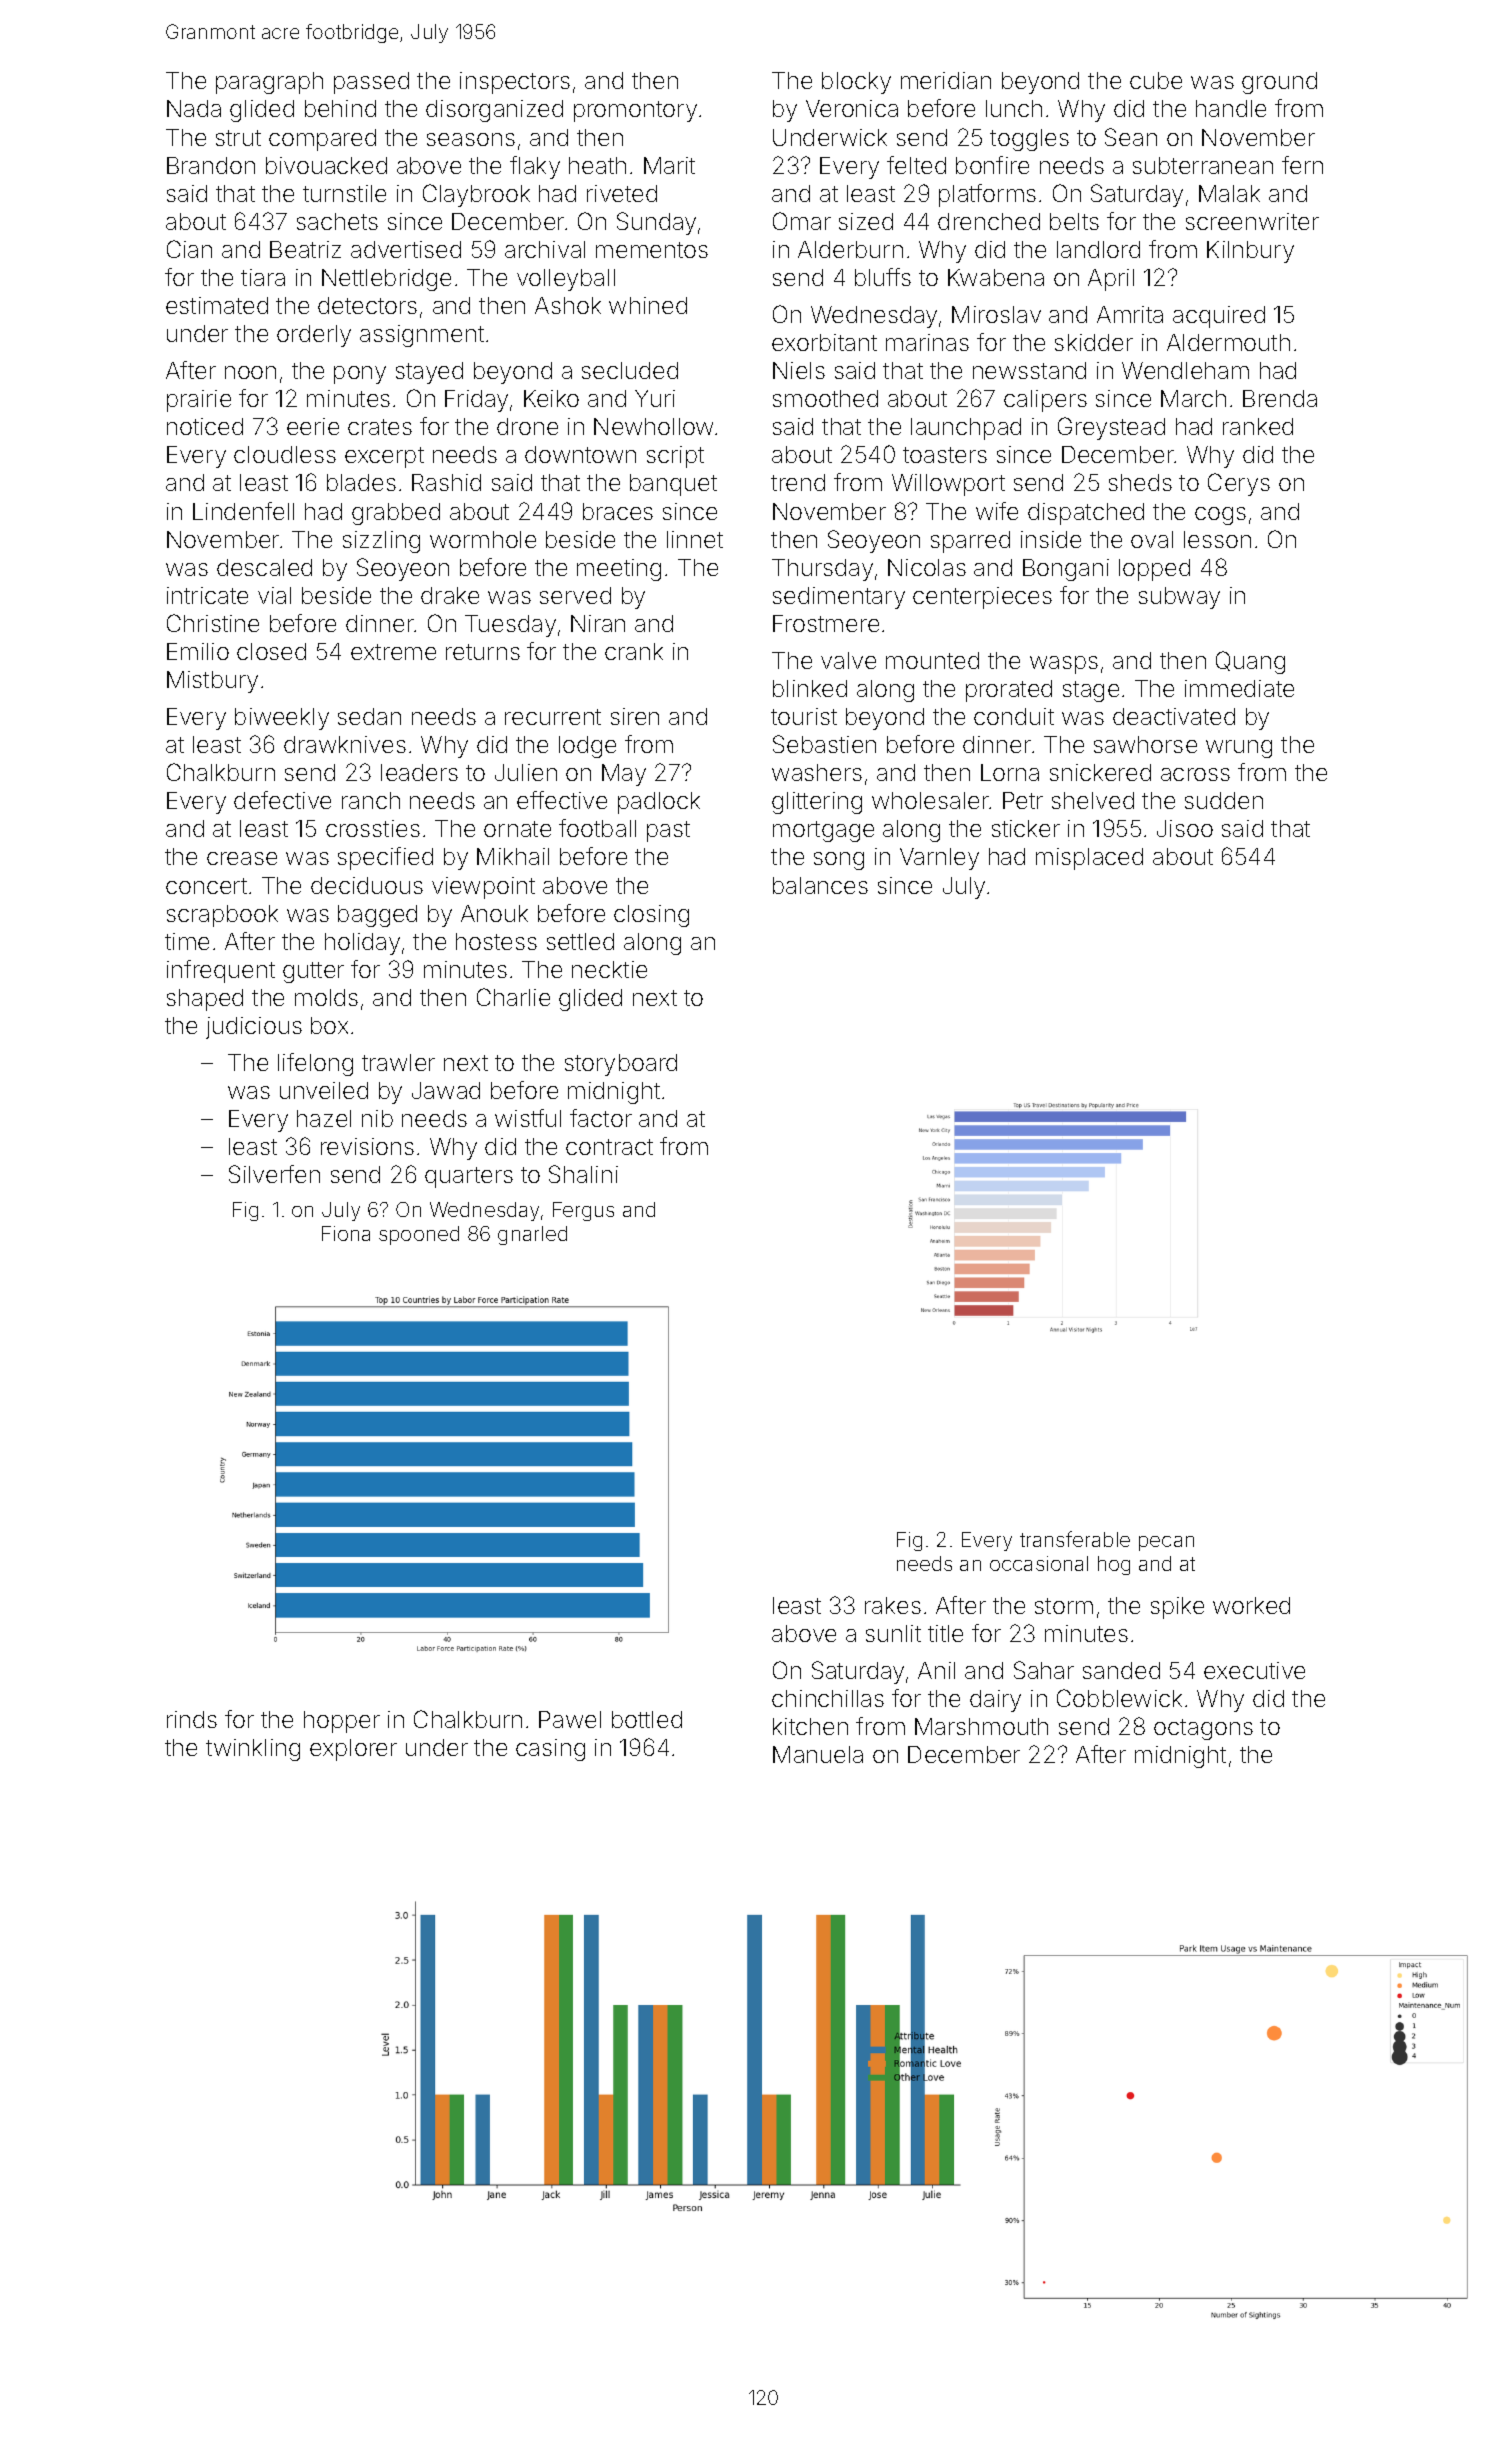 The width and height of the page is (1496, 2464). What do you see at coordinates (419, 1235) in the page?
I see `spooned` at bounding box center [419, 1235].
